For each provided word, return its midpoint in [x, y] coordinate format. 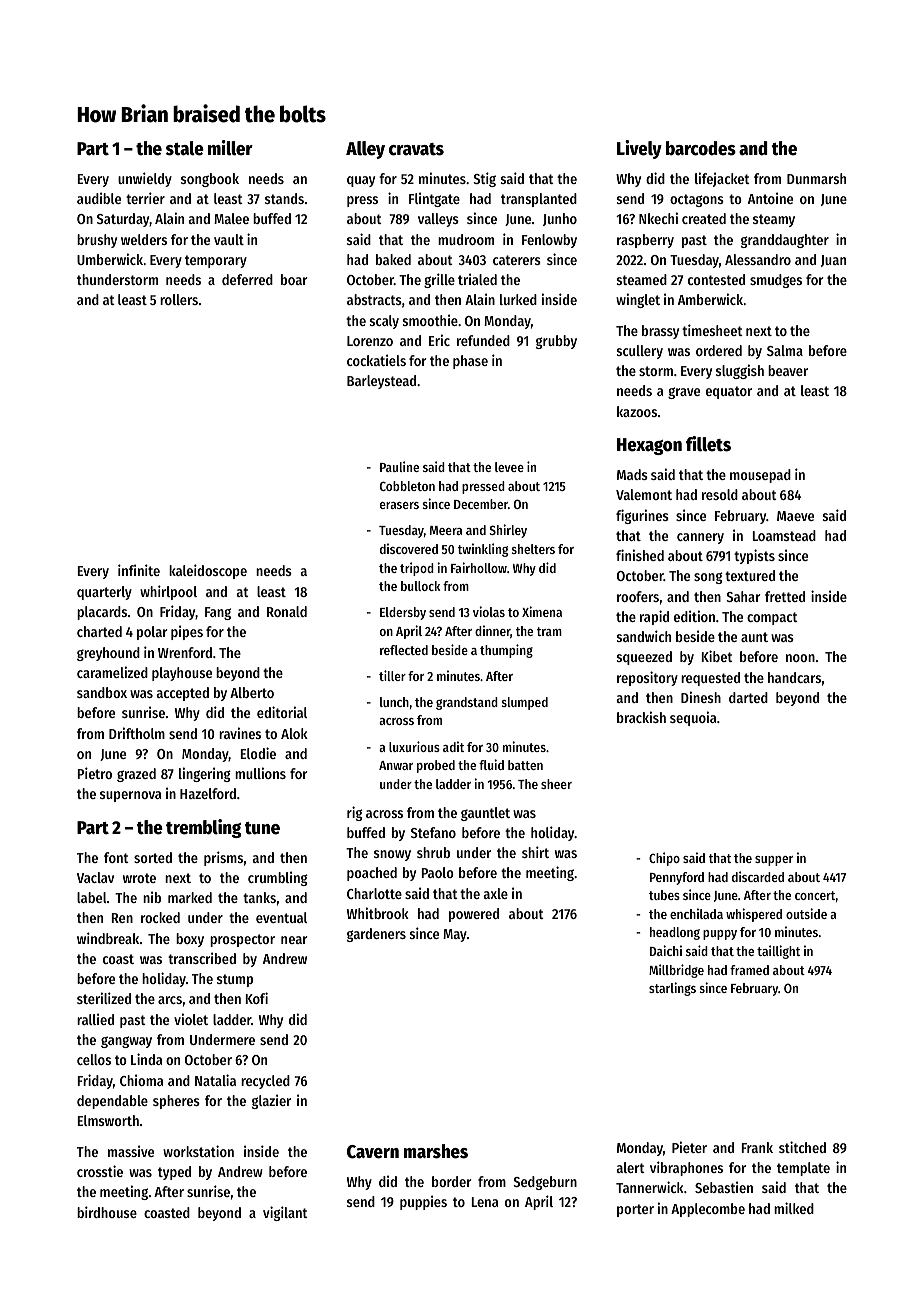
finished [640, 555]
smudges [776, 281]
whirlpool [168, 592]
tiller [392, 675]
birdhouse [107, 1212]
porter [635, 1210]
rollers [179, 299]
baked [393, 259]
